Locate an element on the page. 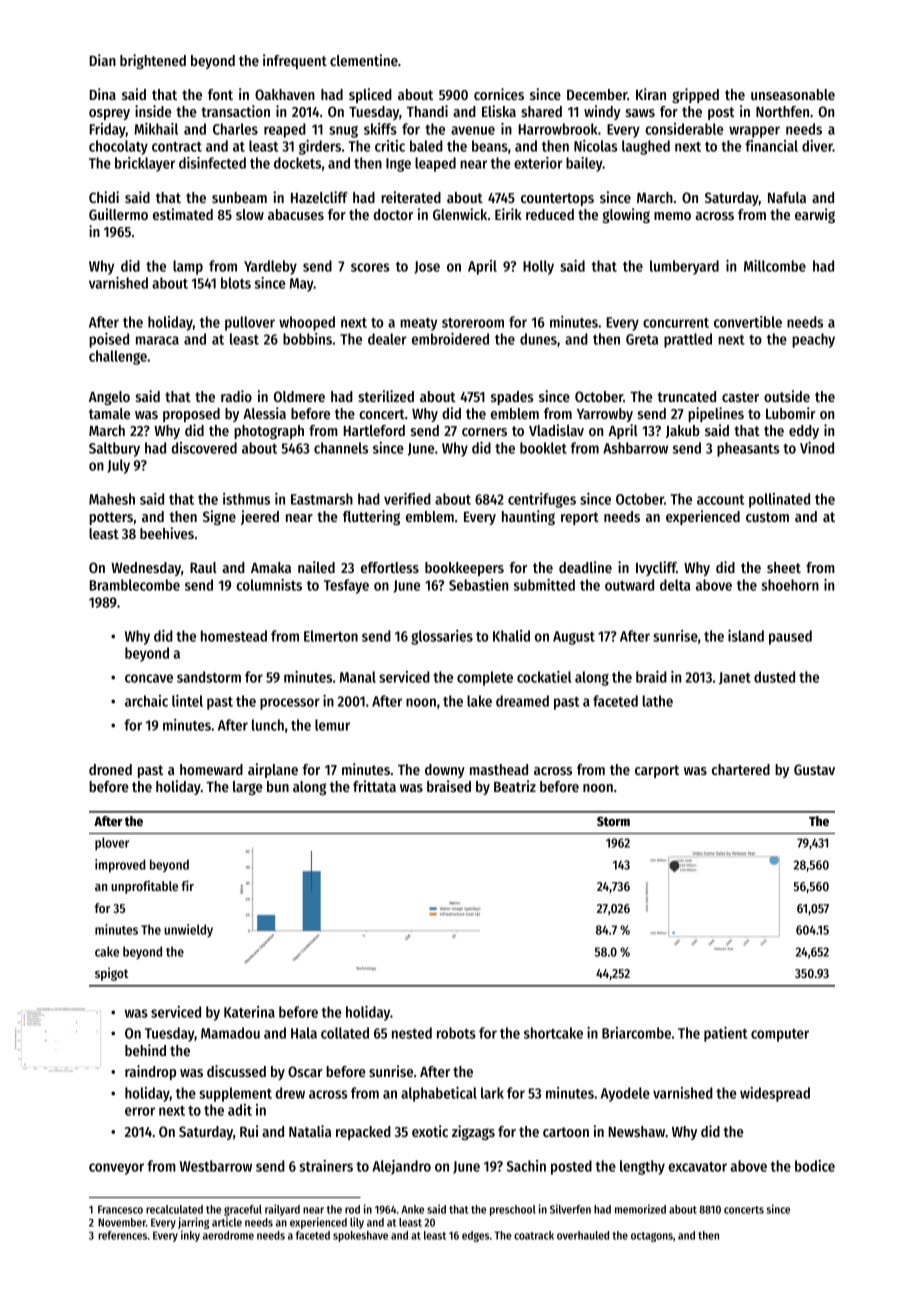 Image resolution: width=924 pixels, height=1308 pixels. Dian is located at coordinates (103, 60).
